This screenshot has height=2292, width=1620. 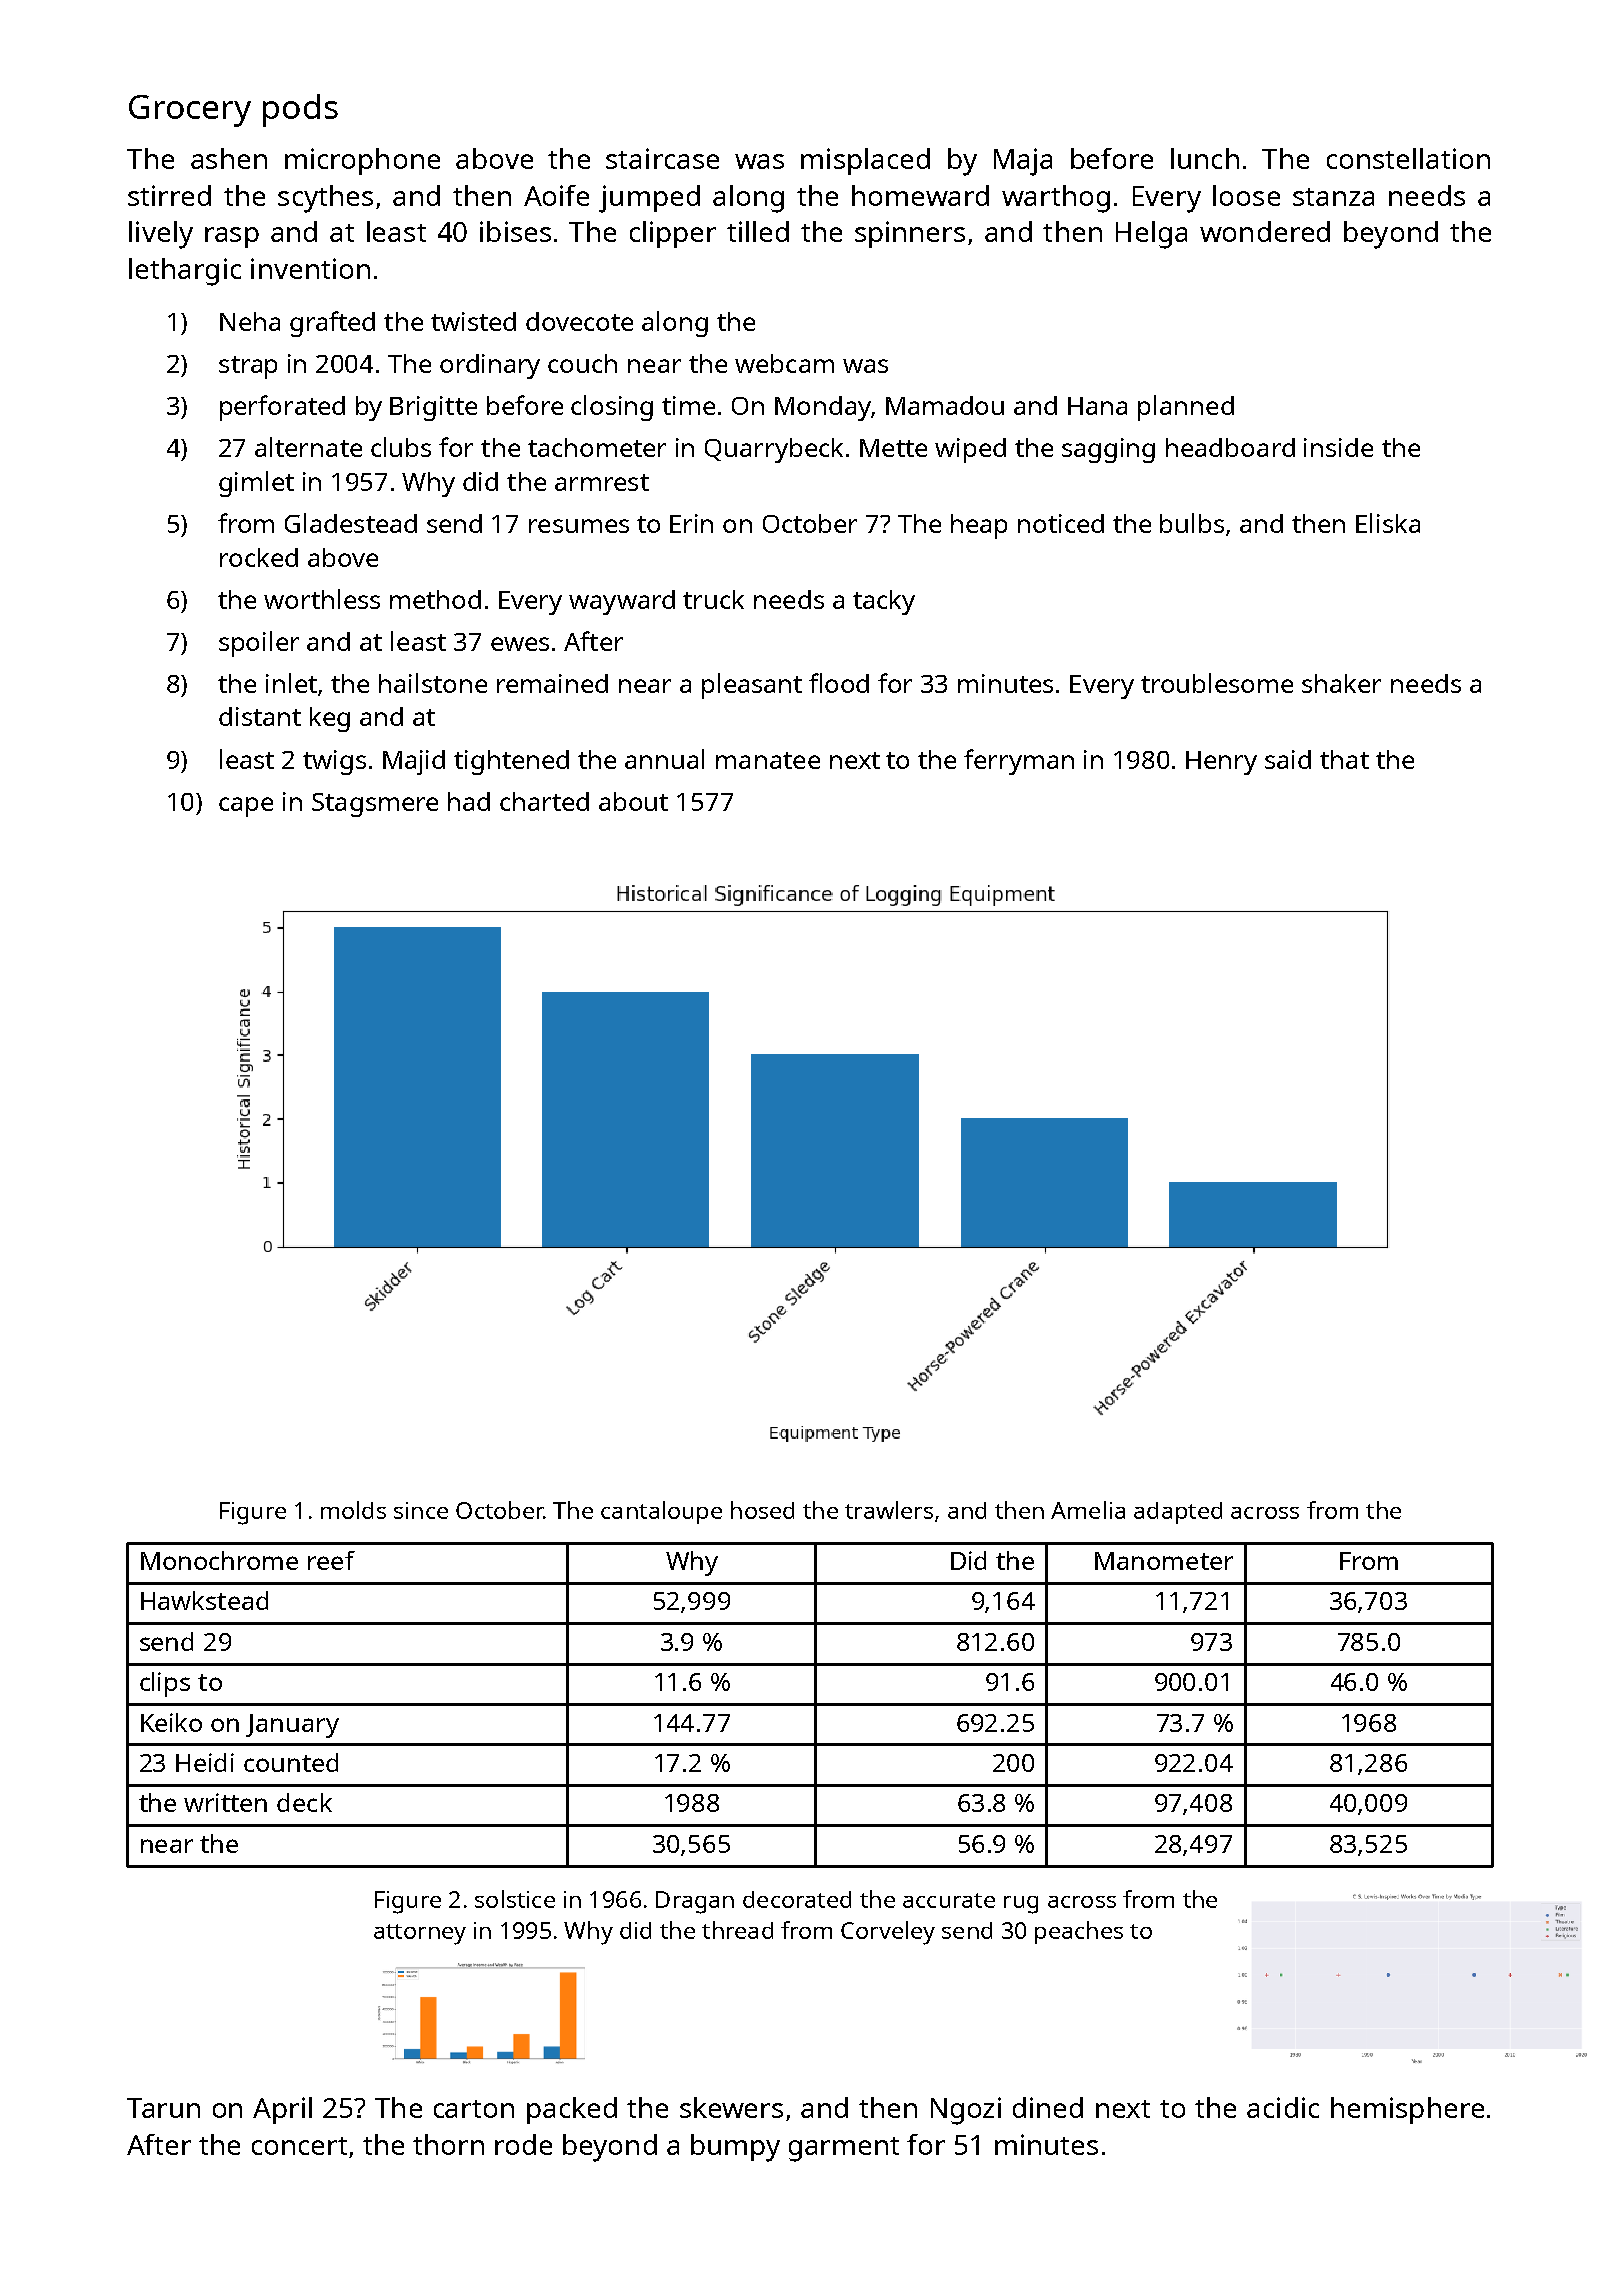 What do you see at coordinates (1021, 1905) in the screenshot?
I see `rug` at bounding box center [1021, 1905].
